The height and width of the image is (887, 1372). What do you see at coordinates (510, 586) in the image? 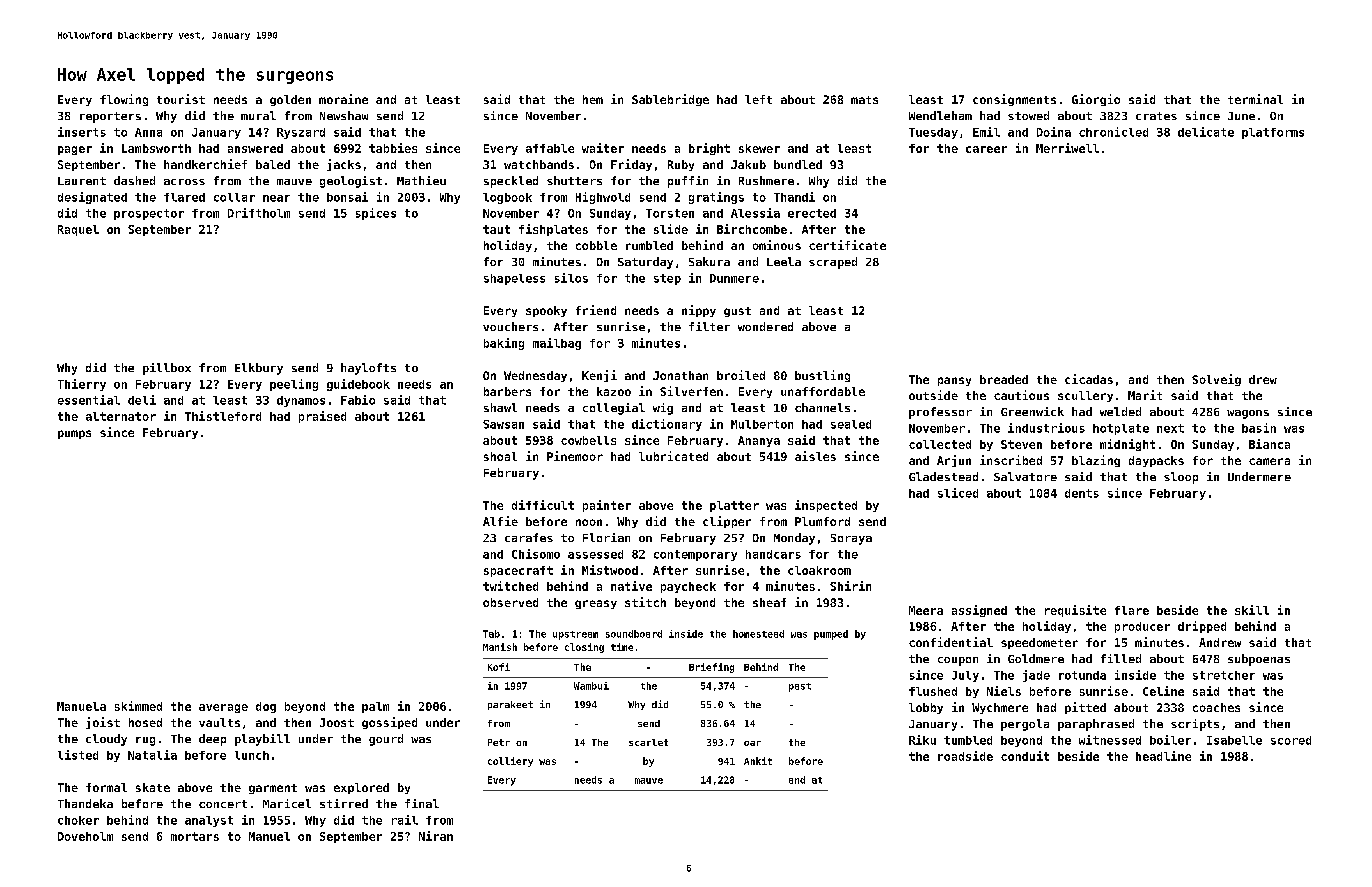
I see `twitched` at bounding box center [510, 586].
